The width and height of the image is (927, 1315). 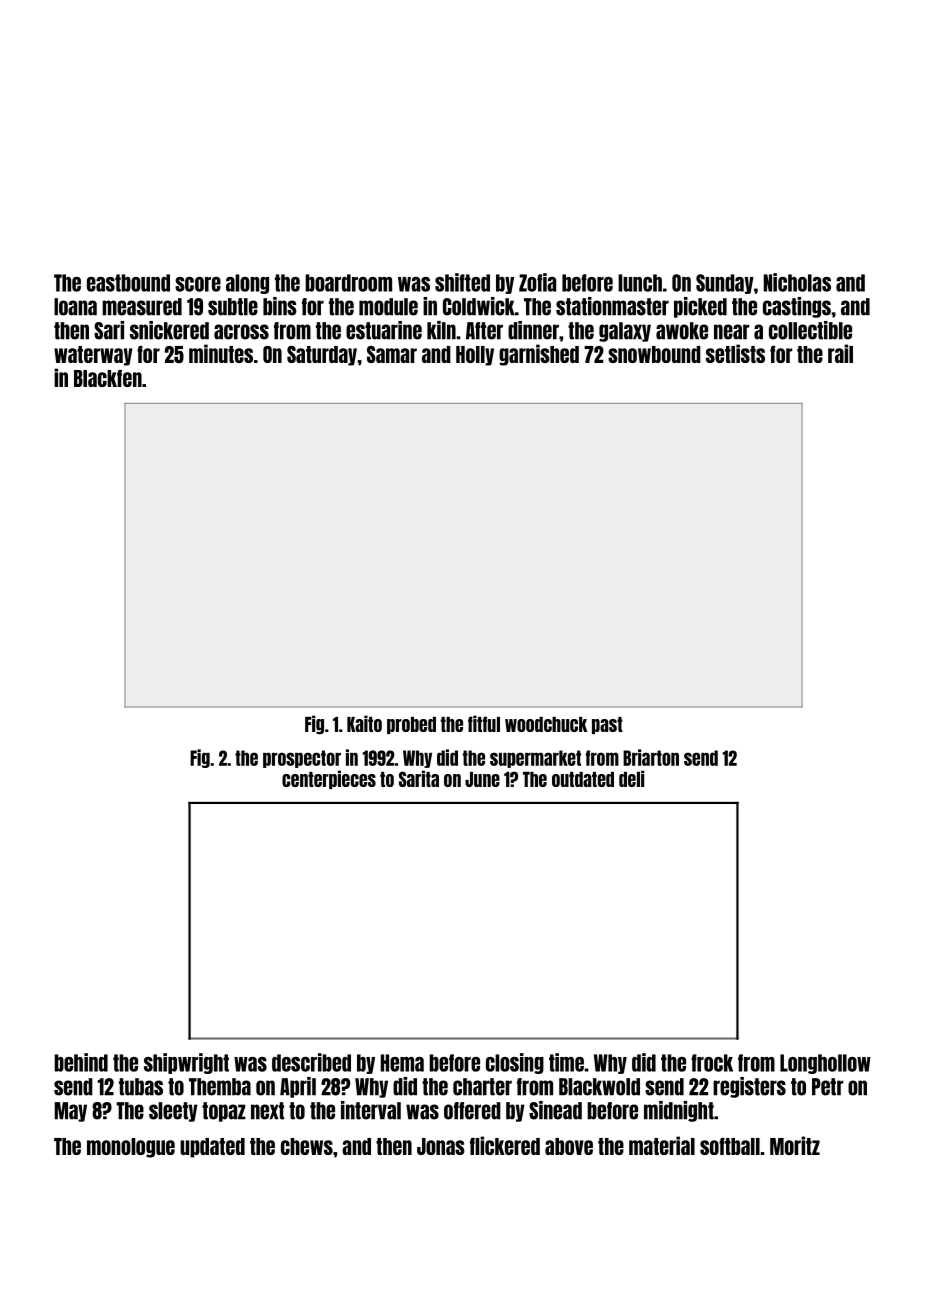 I want to click on eastbound, so click(x=128, y=283).
